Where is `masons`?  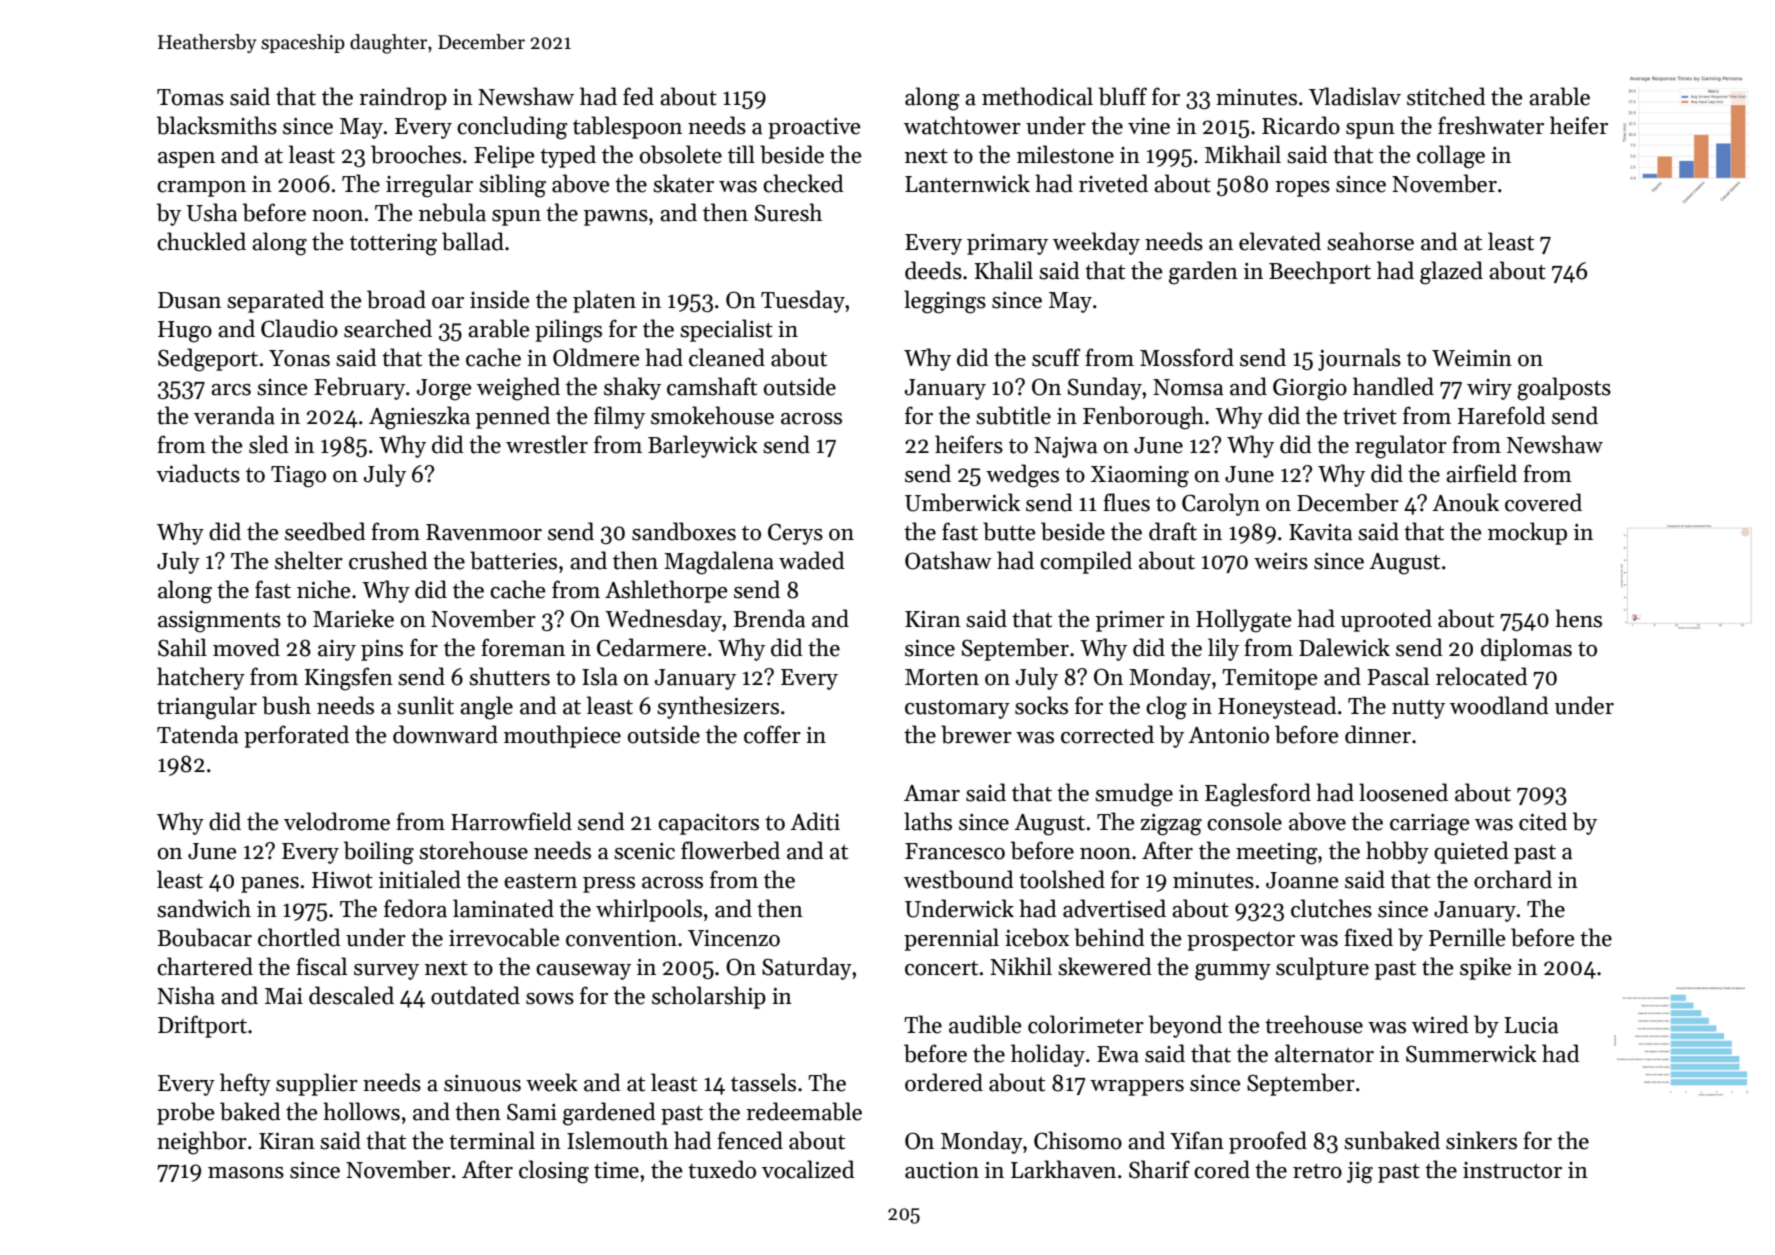 masons is located at coordinates (246, 1173).
